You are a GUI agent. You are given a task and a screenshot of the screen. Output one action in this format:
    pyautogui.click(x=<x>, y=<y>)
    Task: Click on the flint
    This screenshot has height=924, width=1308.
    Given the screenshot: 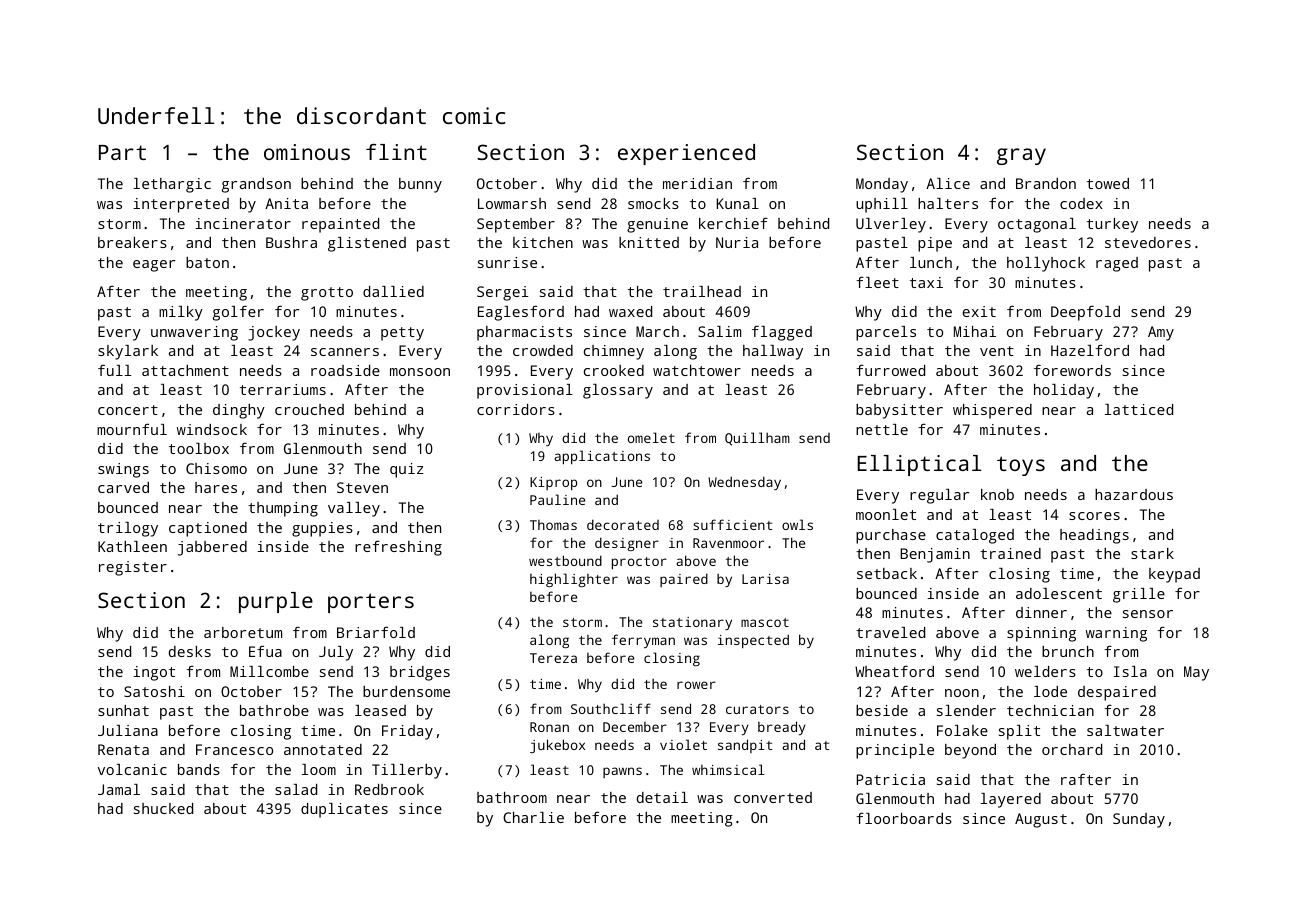 What is the action you would take?
    pyautogui.click(x=396, y=152)
